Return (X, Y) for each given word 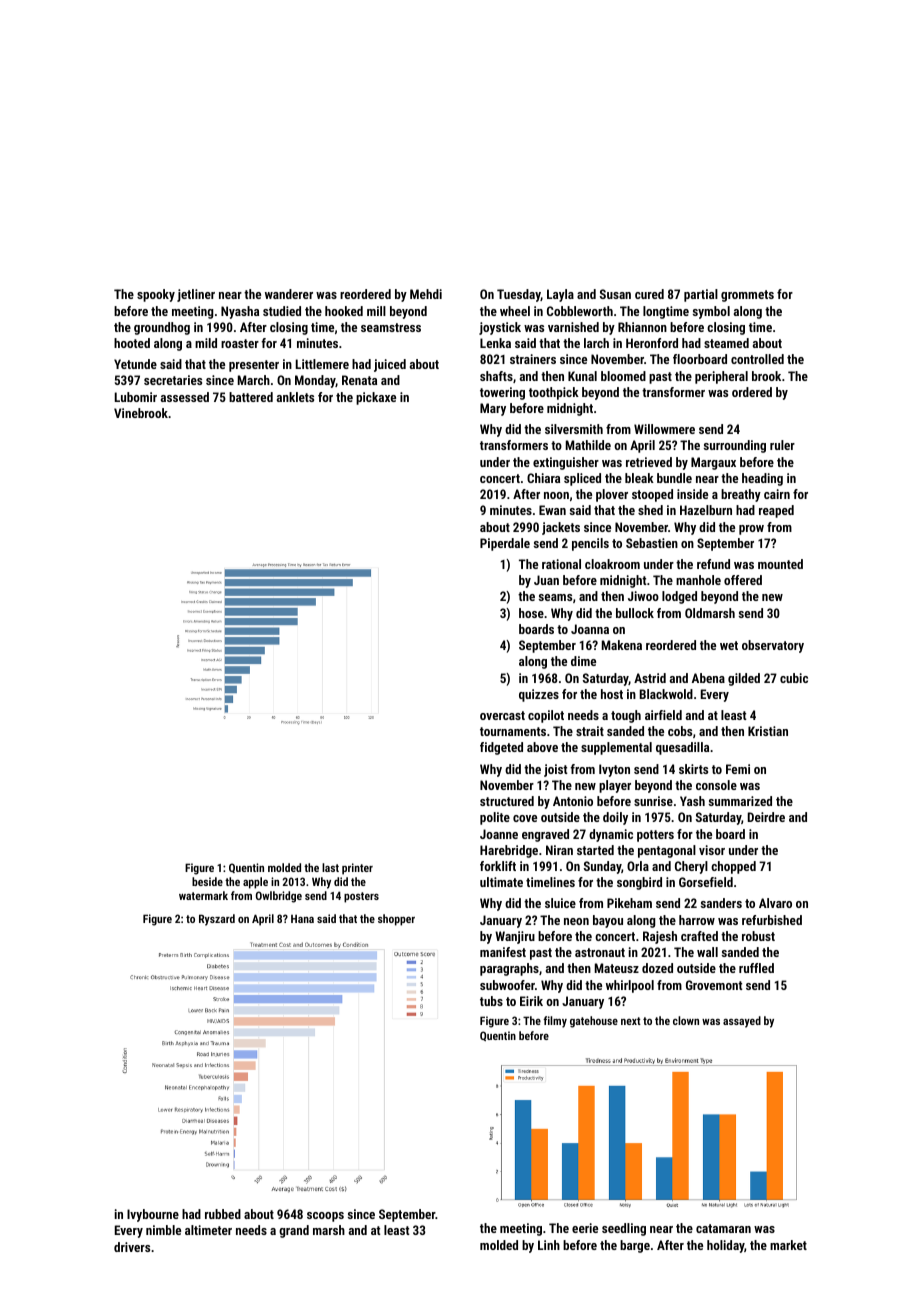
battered (251, 397)
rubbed (223, 1214)
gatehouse (594, 1022)
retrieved (649, 462)
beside (207, 881)
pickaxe (376, 398)
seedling (624, 1229)
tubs (491, 1001)
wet (729, 645)
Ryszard (217, 920)
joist (555, 770)
